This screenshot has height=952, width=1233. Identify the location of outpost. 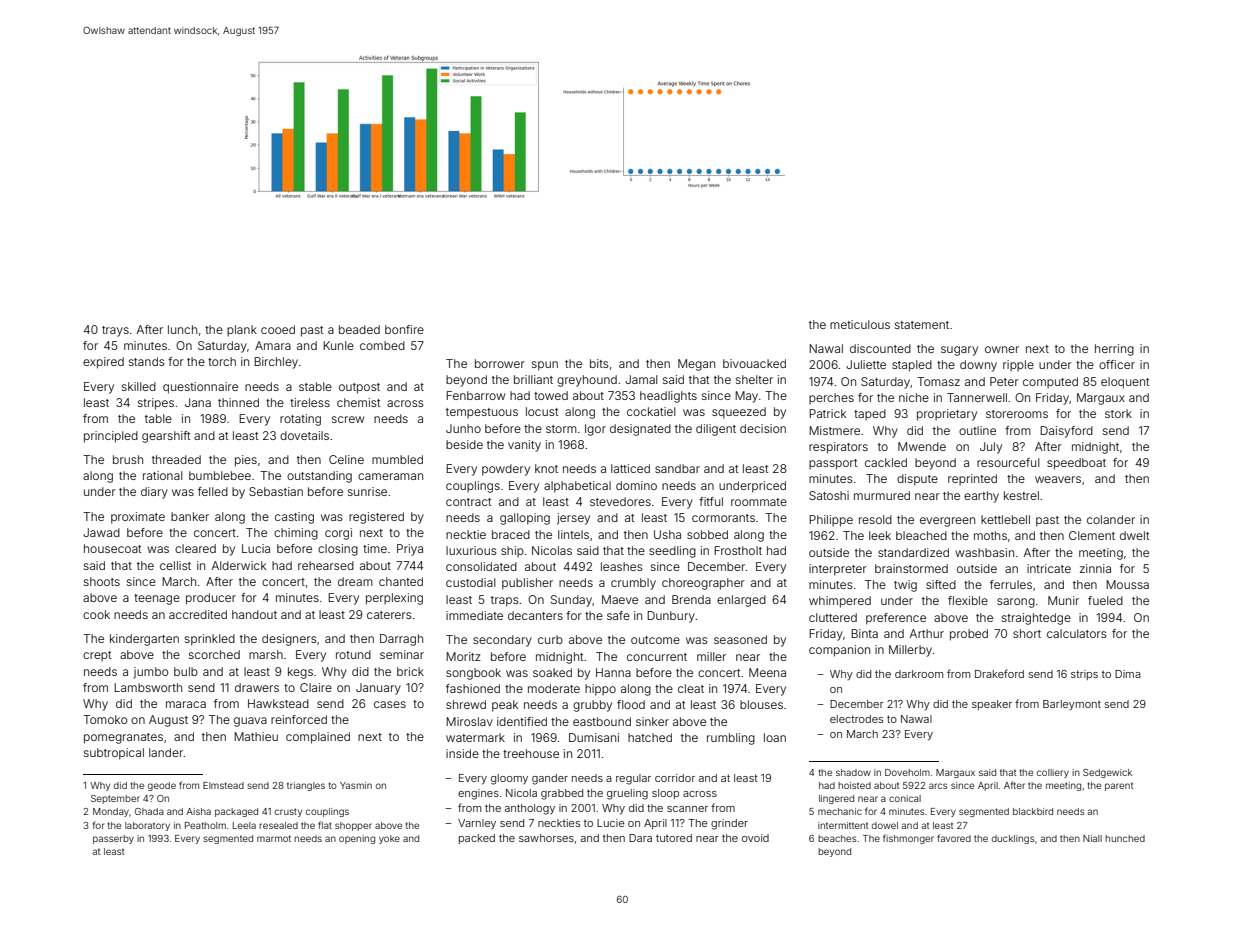
(359, 388).
